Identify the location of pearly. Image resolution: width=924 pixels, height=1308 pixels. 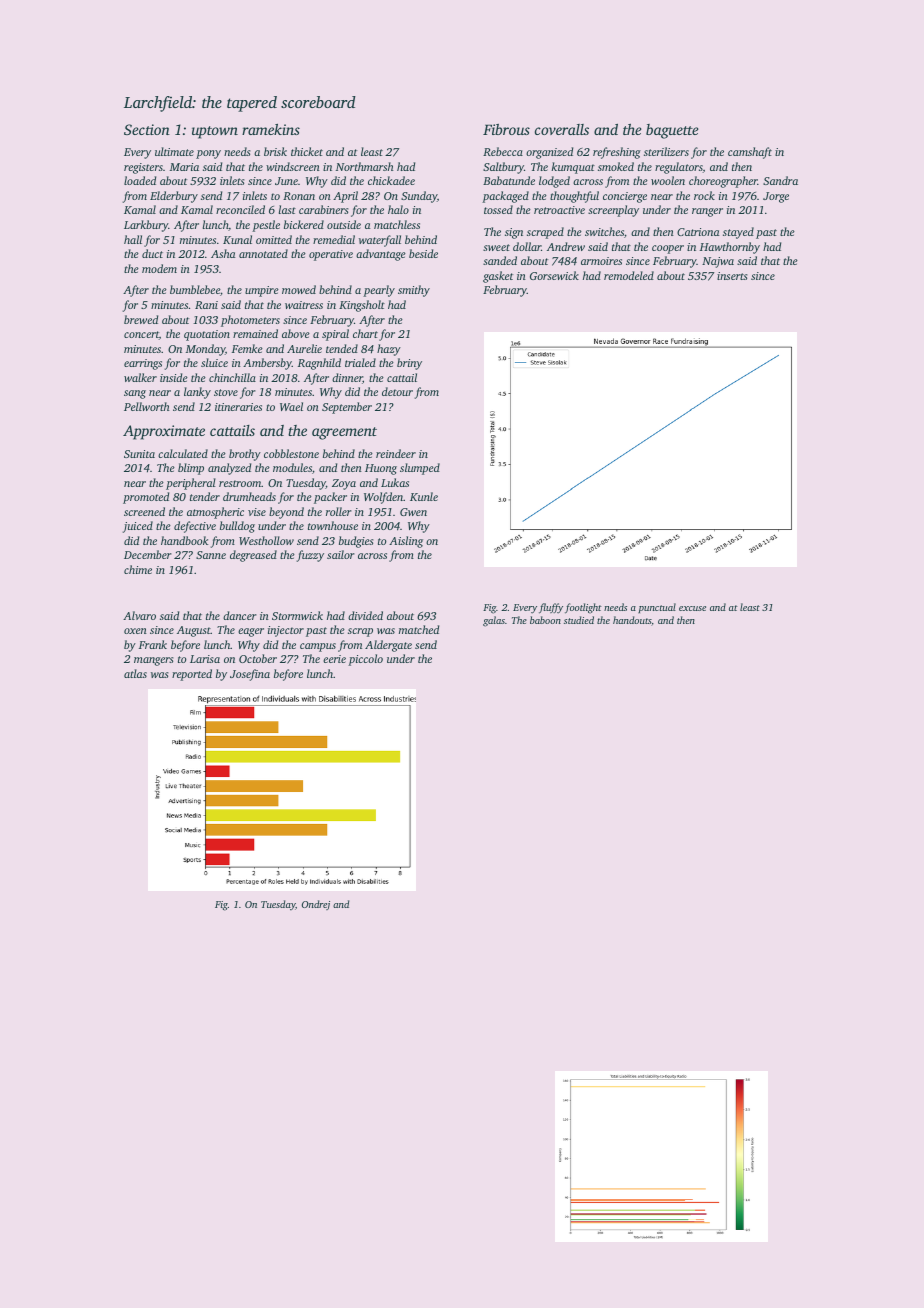
(379, 291).
